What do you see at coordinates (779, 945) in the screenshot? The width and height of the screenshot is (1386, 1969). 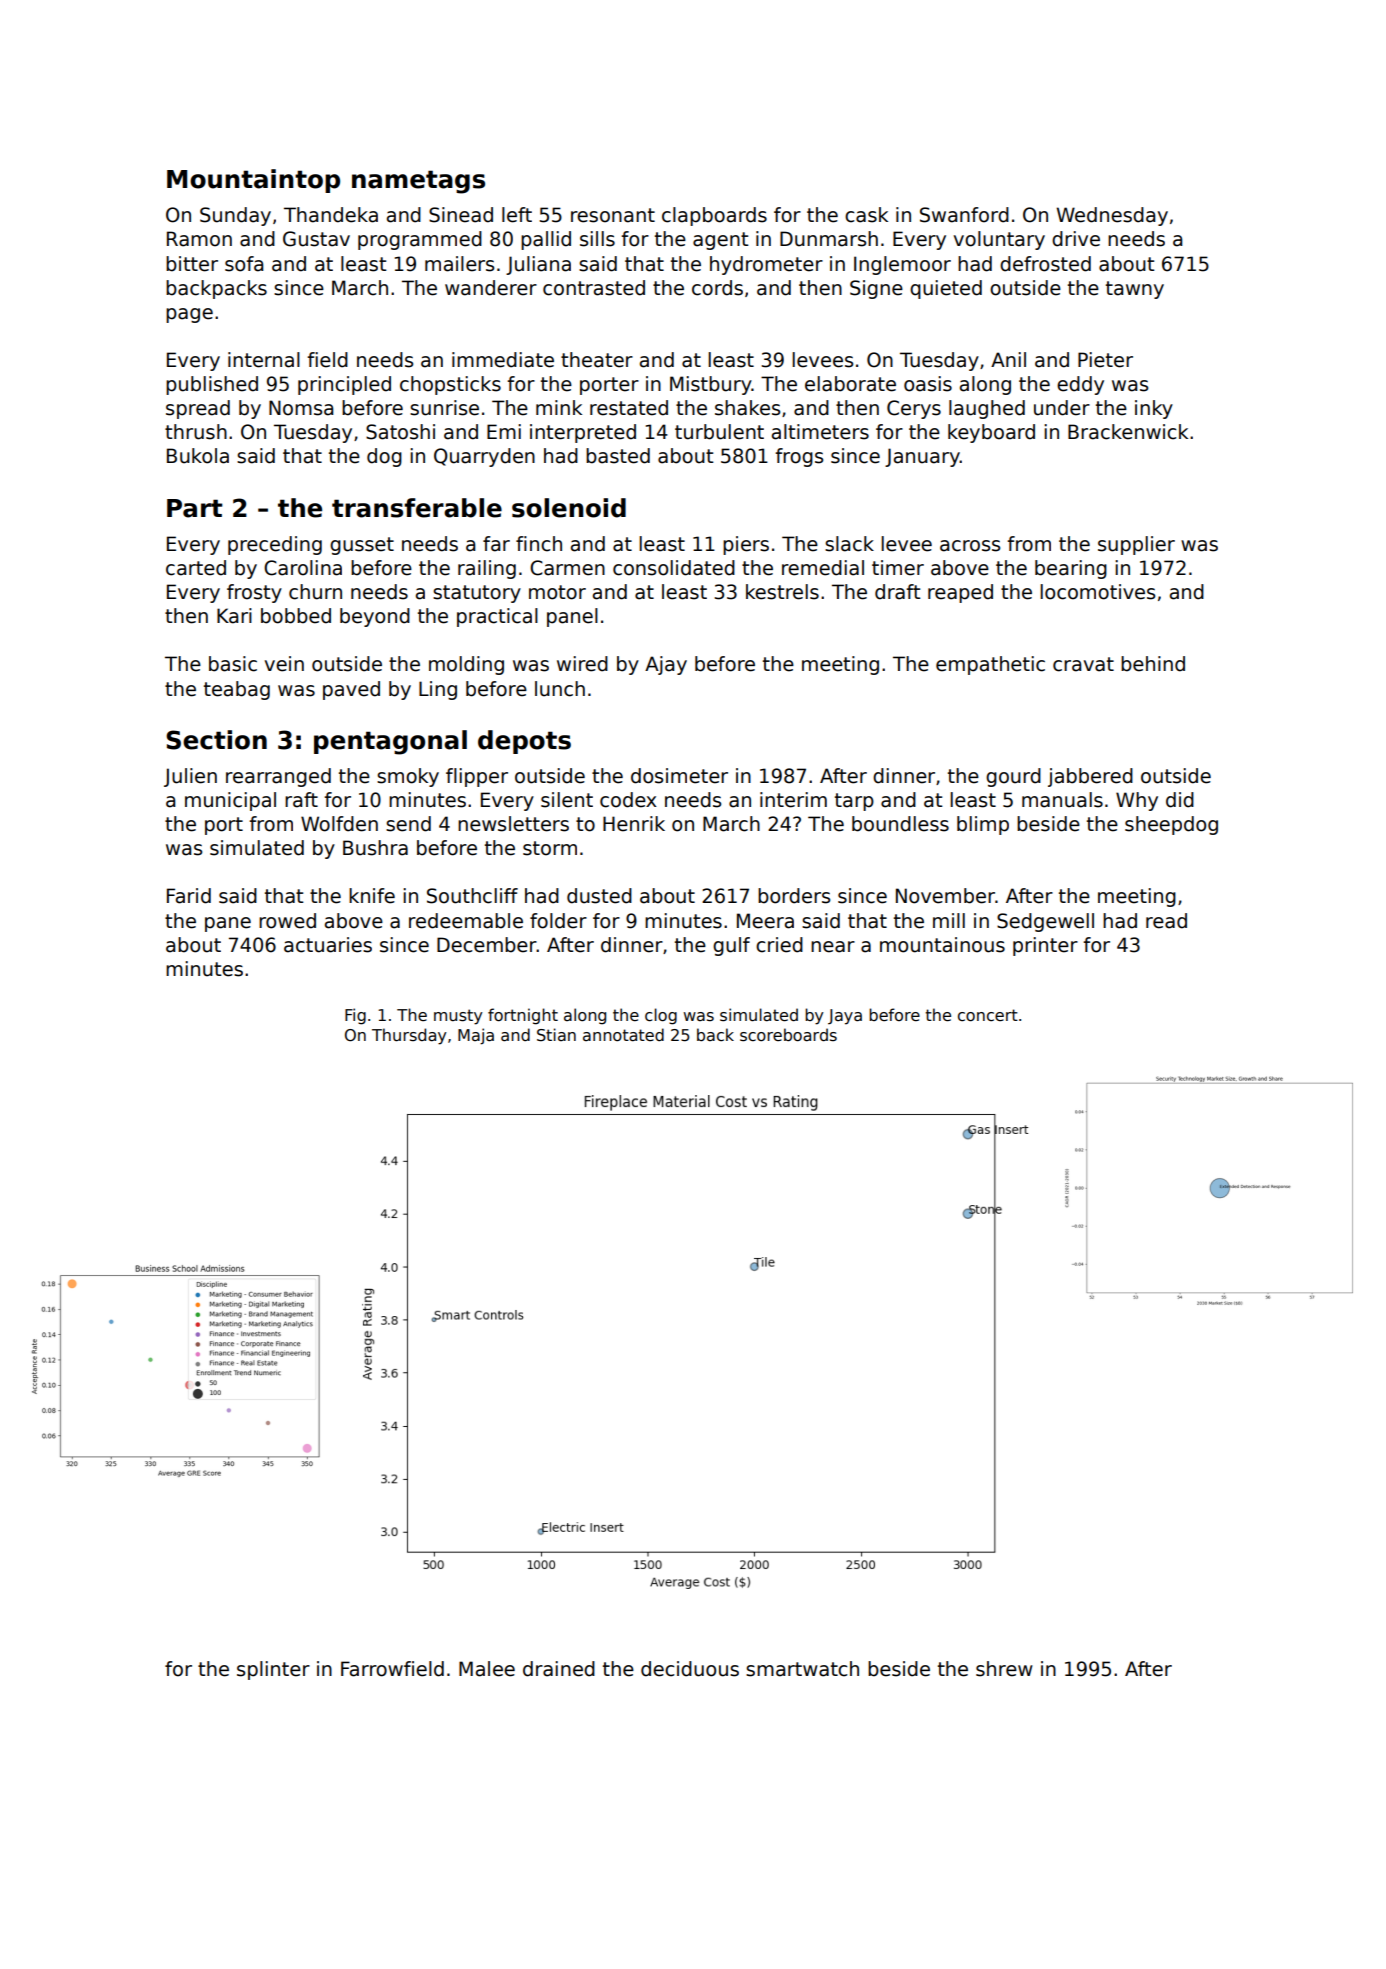 I see `cried` at bounding box center [779, 945].
